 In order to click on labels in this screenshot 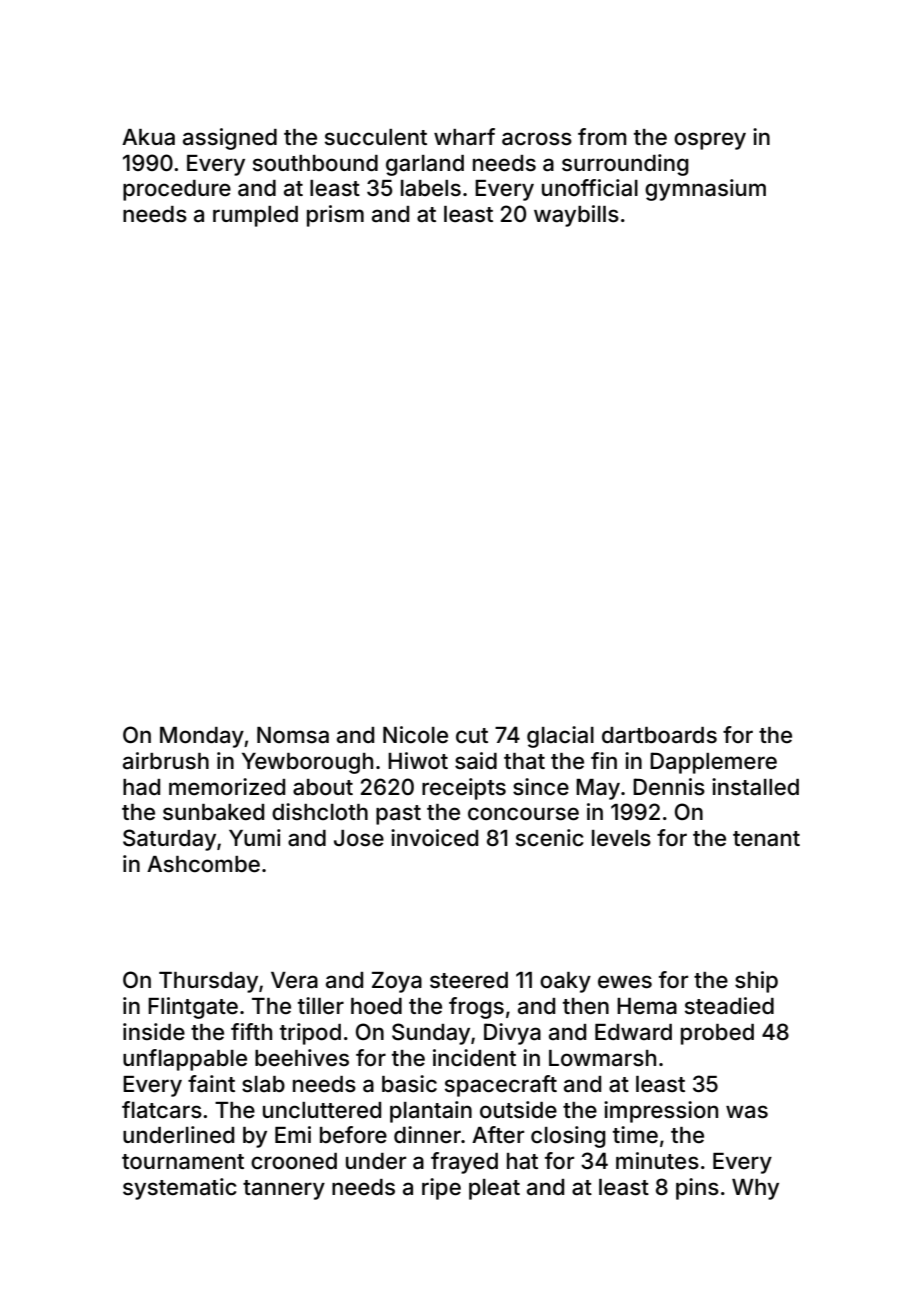, I will do `click(431, 188)`.
